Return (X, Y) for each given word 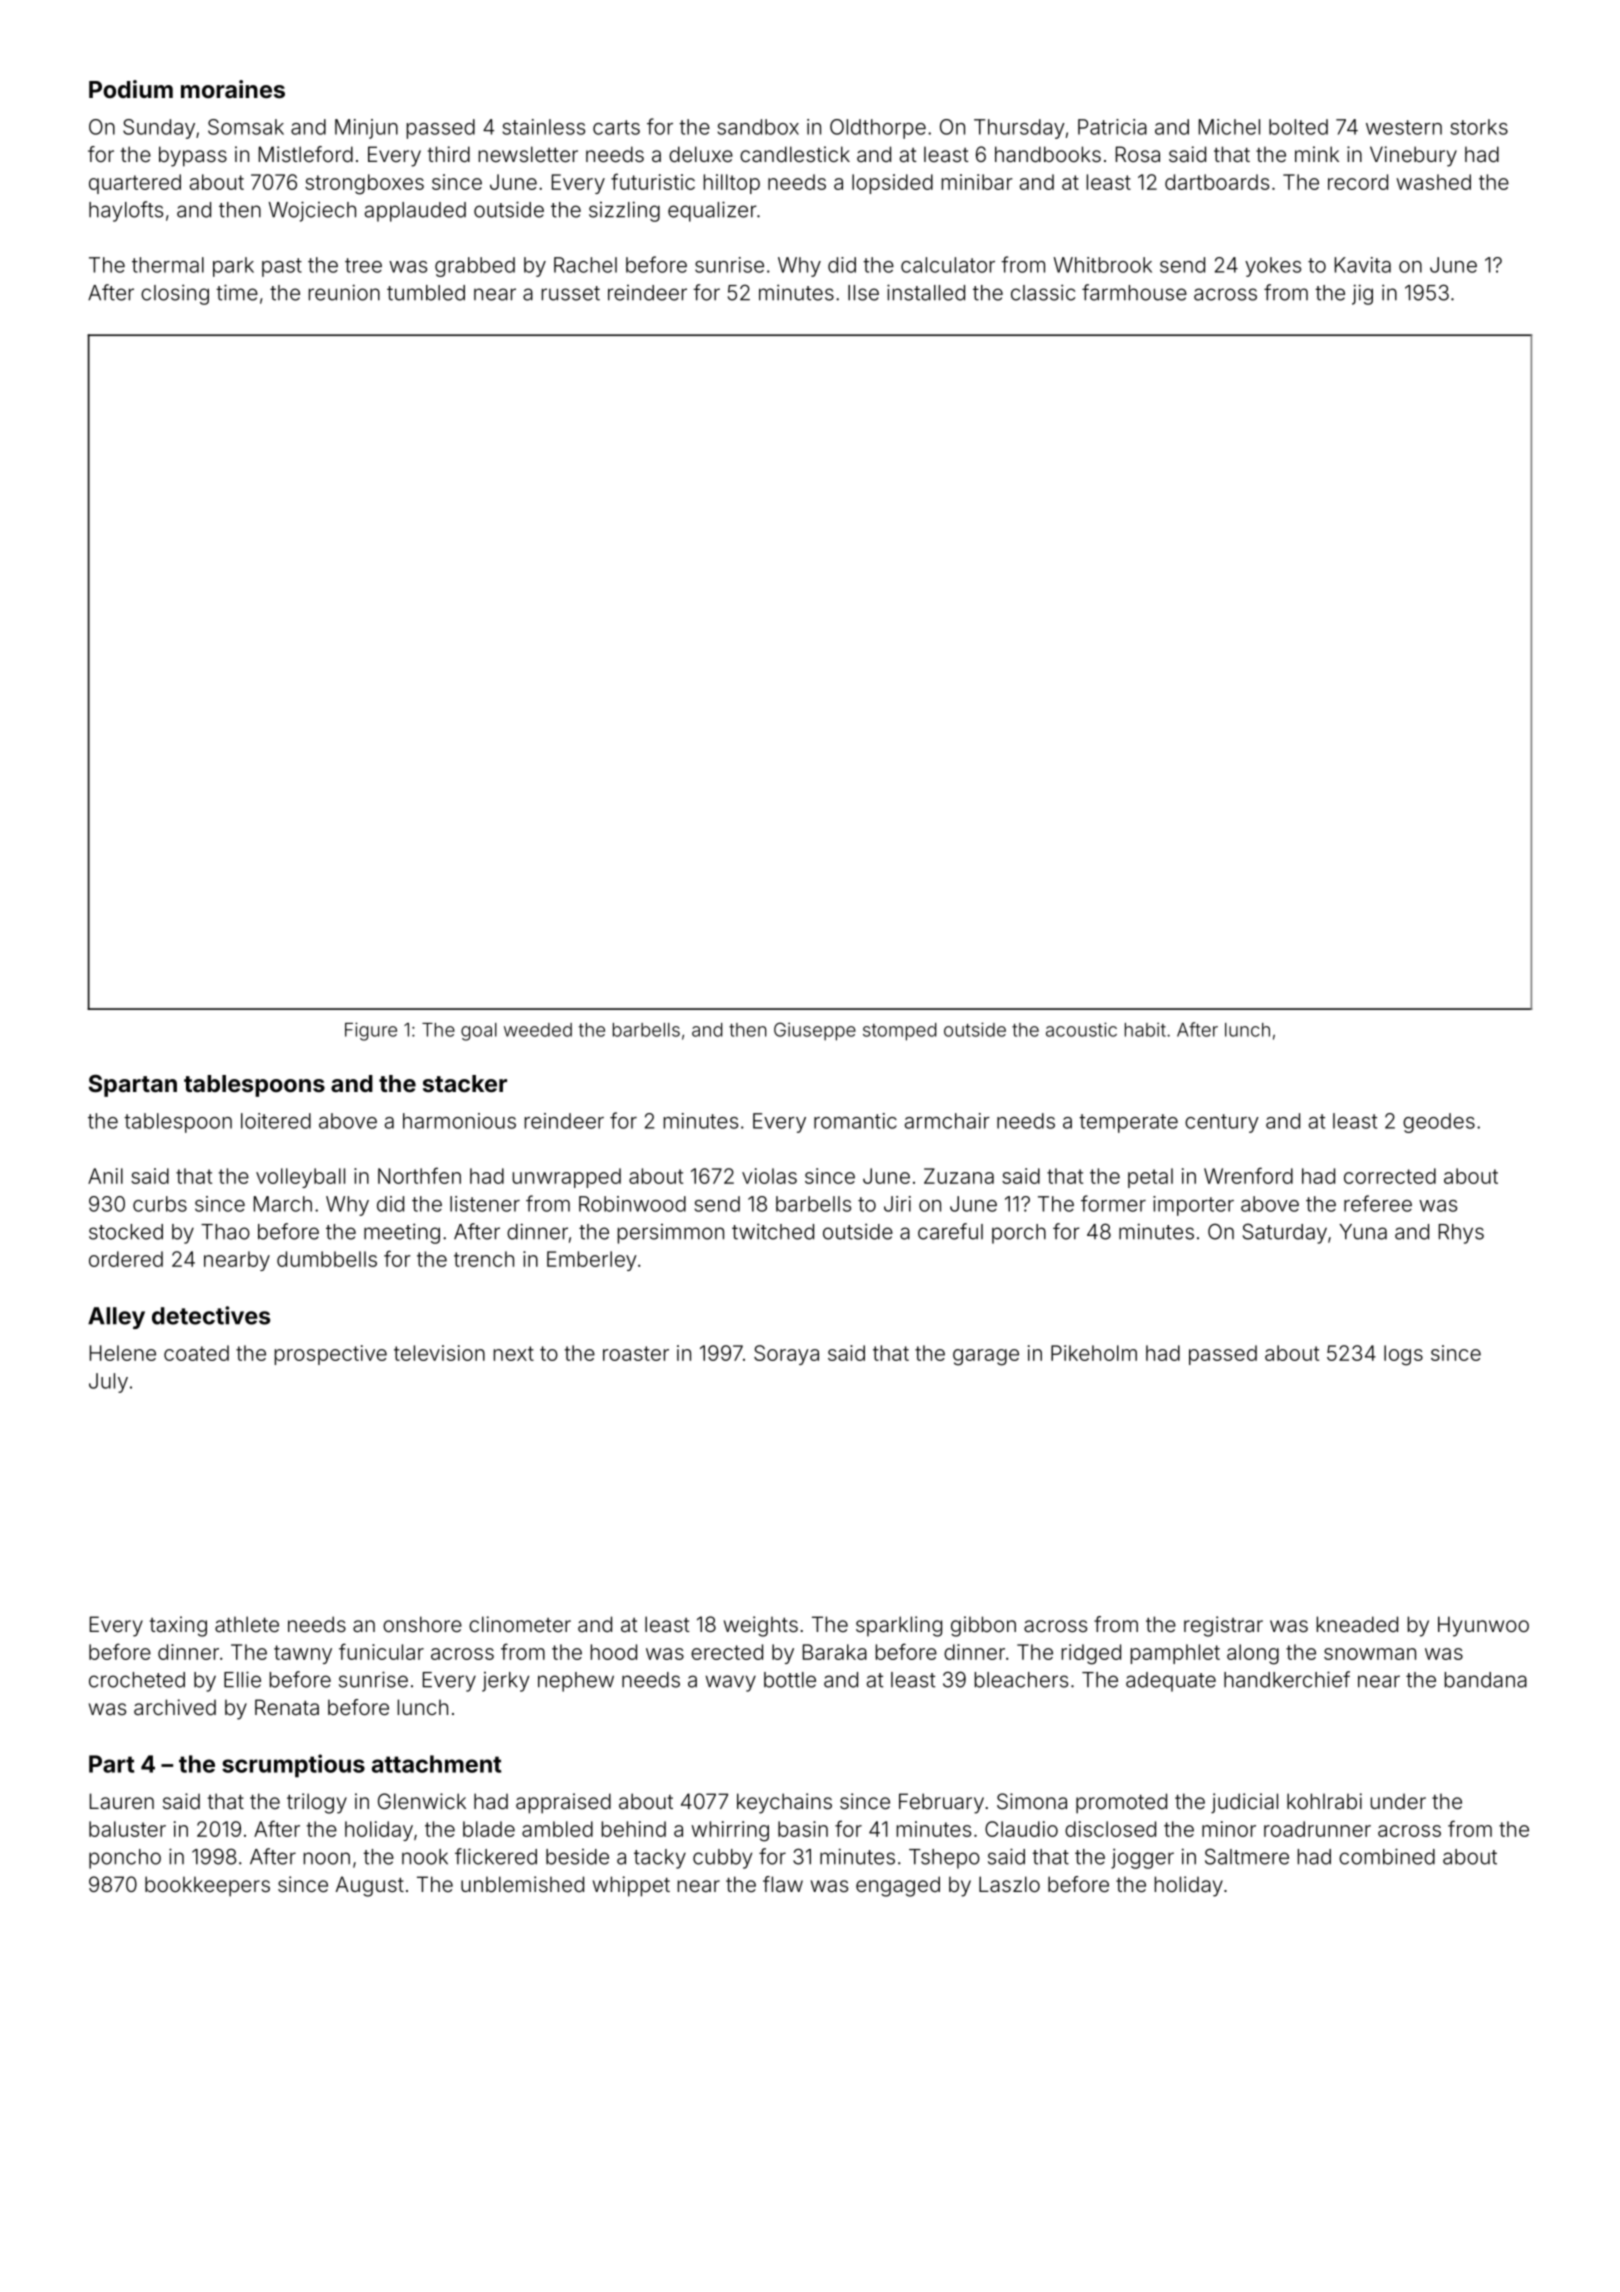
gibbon (983, 1626)
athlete (247, 1624)
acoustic (1081, 1029)
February (941, 1803)
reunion (344, 292)
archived (175, 1707)
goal (479, 1032)
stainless (543, 127)
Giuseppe (815, 1031)
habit (1145, 1029)
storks (1479, 127)
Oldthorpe (878, 129)
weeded (538, 1030)
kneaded (1357, 1624)
